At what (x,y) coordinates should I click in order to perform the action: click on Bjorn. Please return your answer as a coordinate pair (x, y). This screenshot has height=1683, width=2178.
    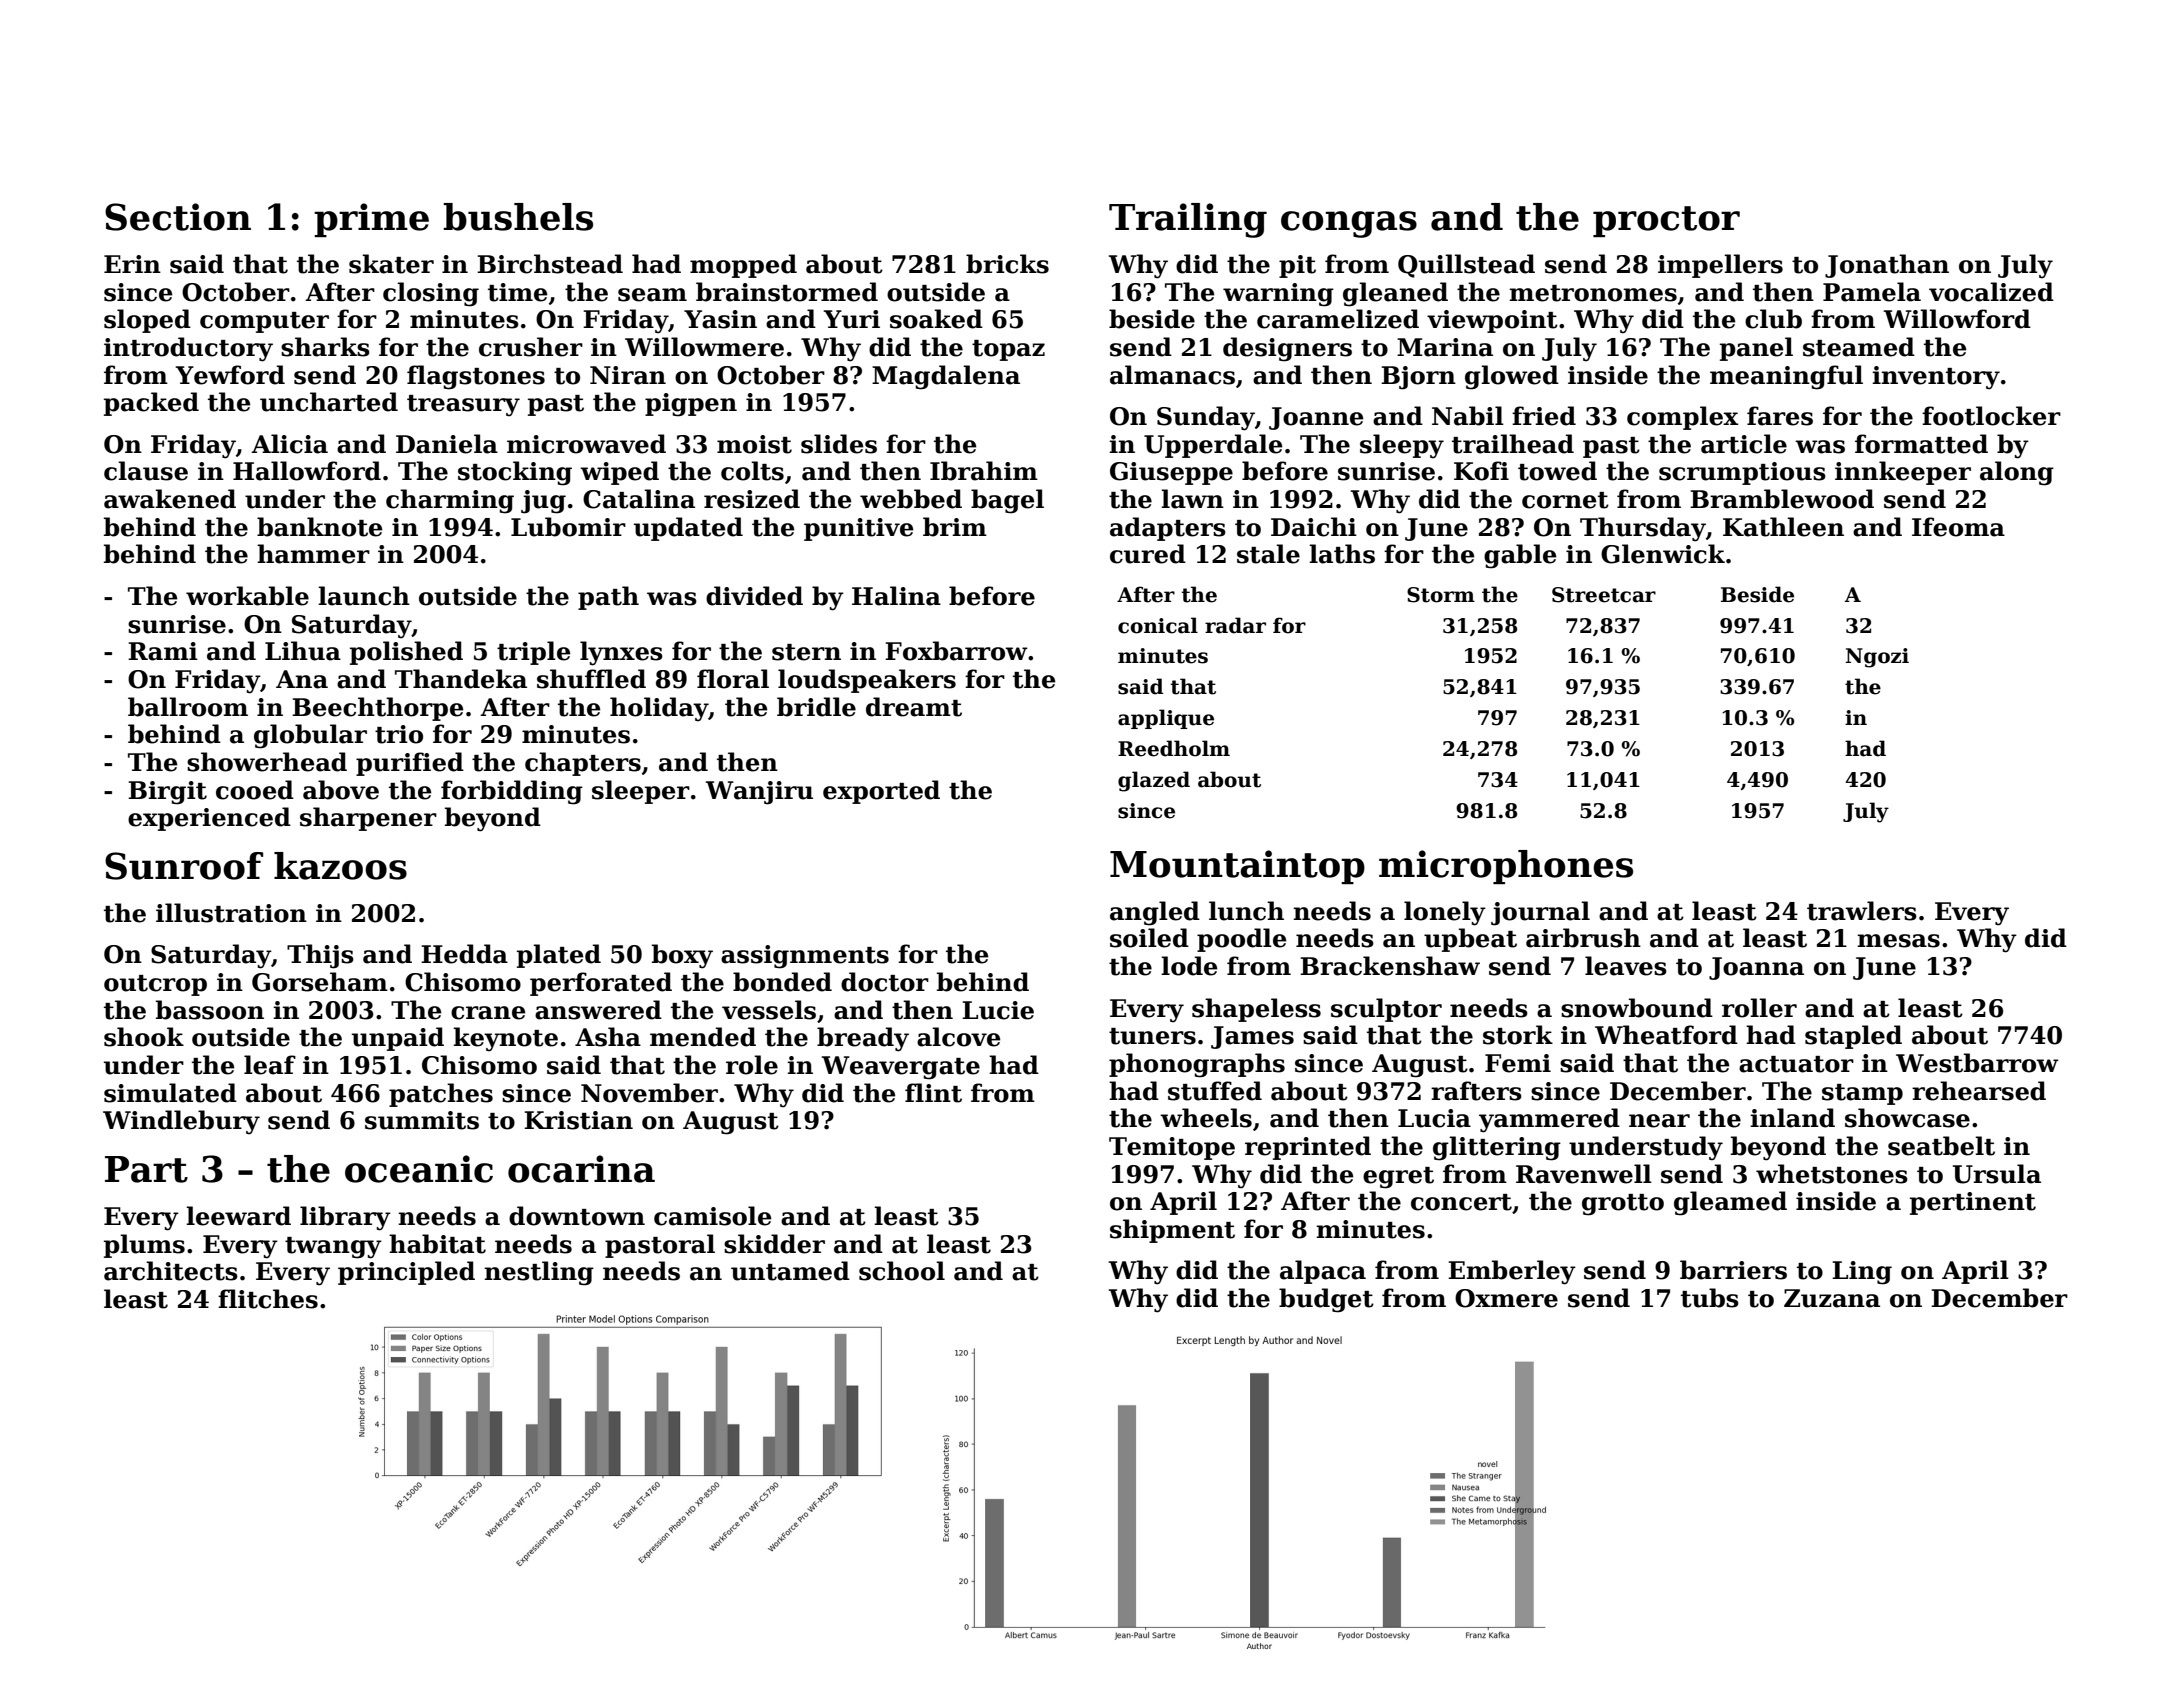
    Looking at the image, I should click on (1418, 378).
